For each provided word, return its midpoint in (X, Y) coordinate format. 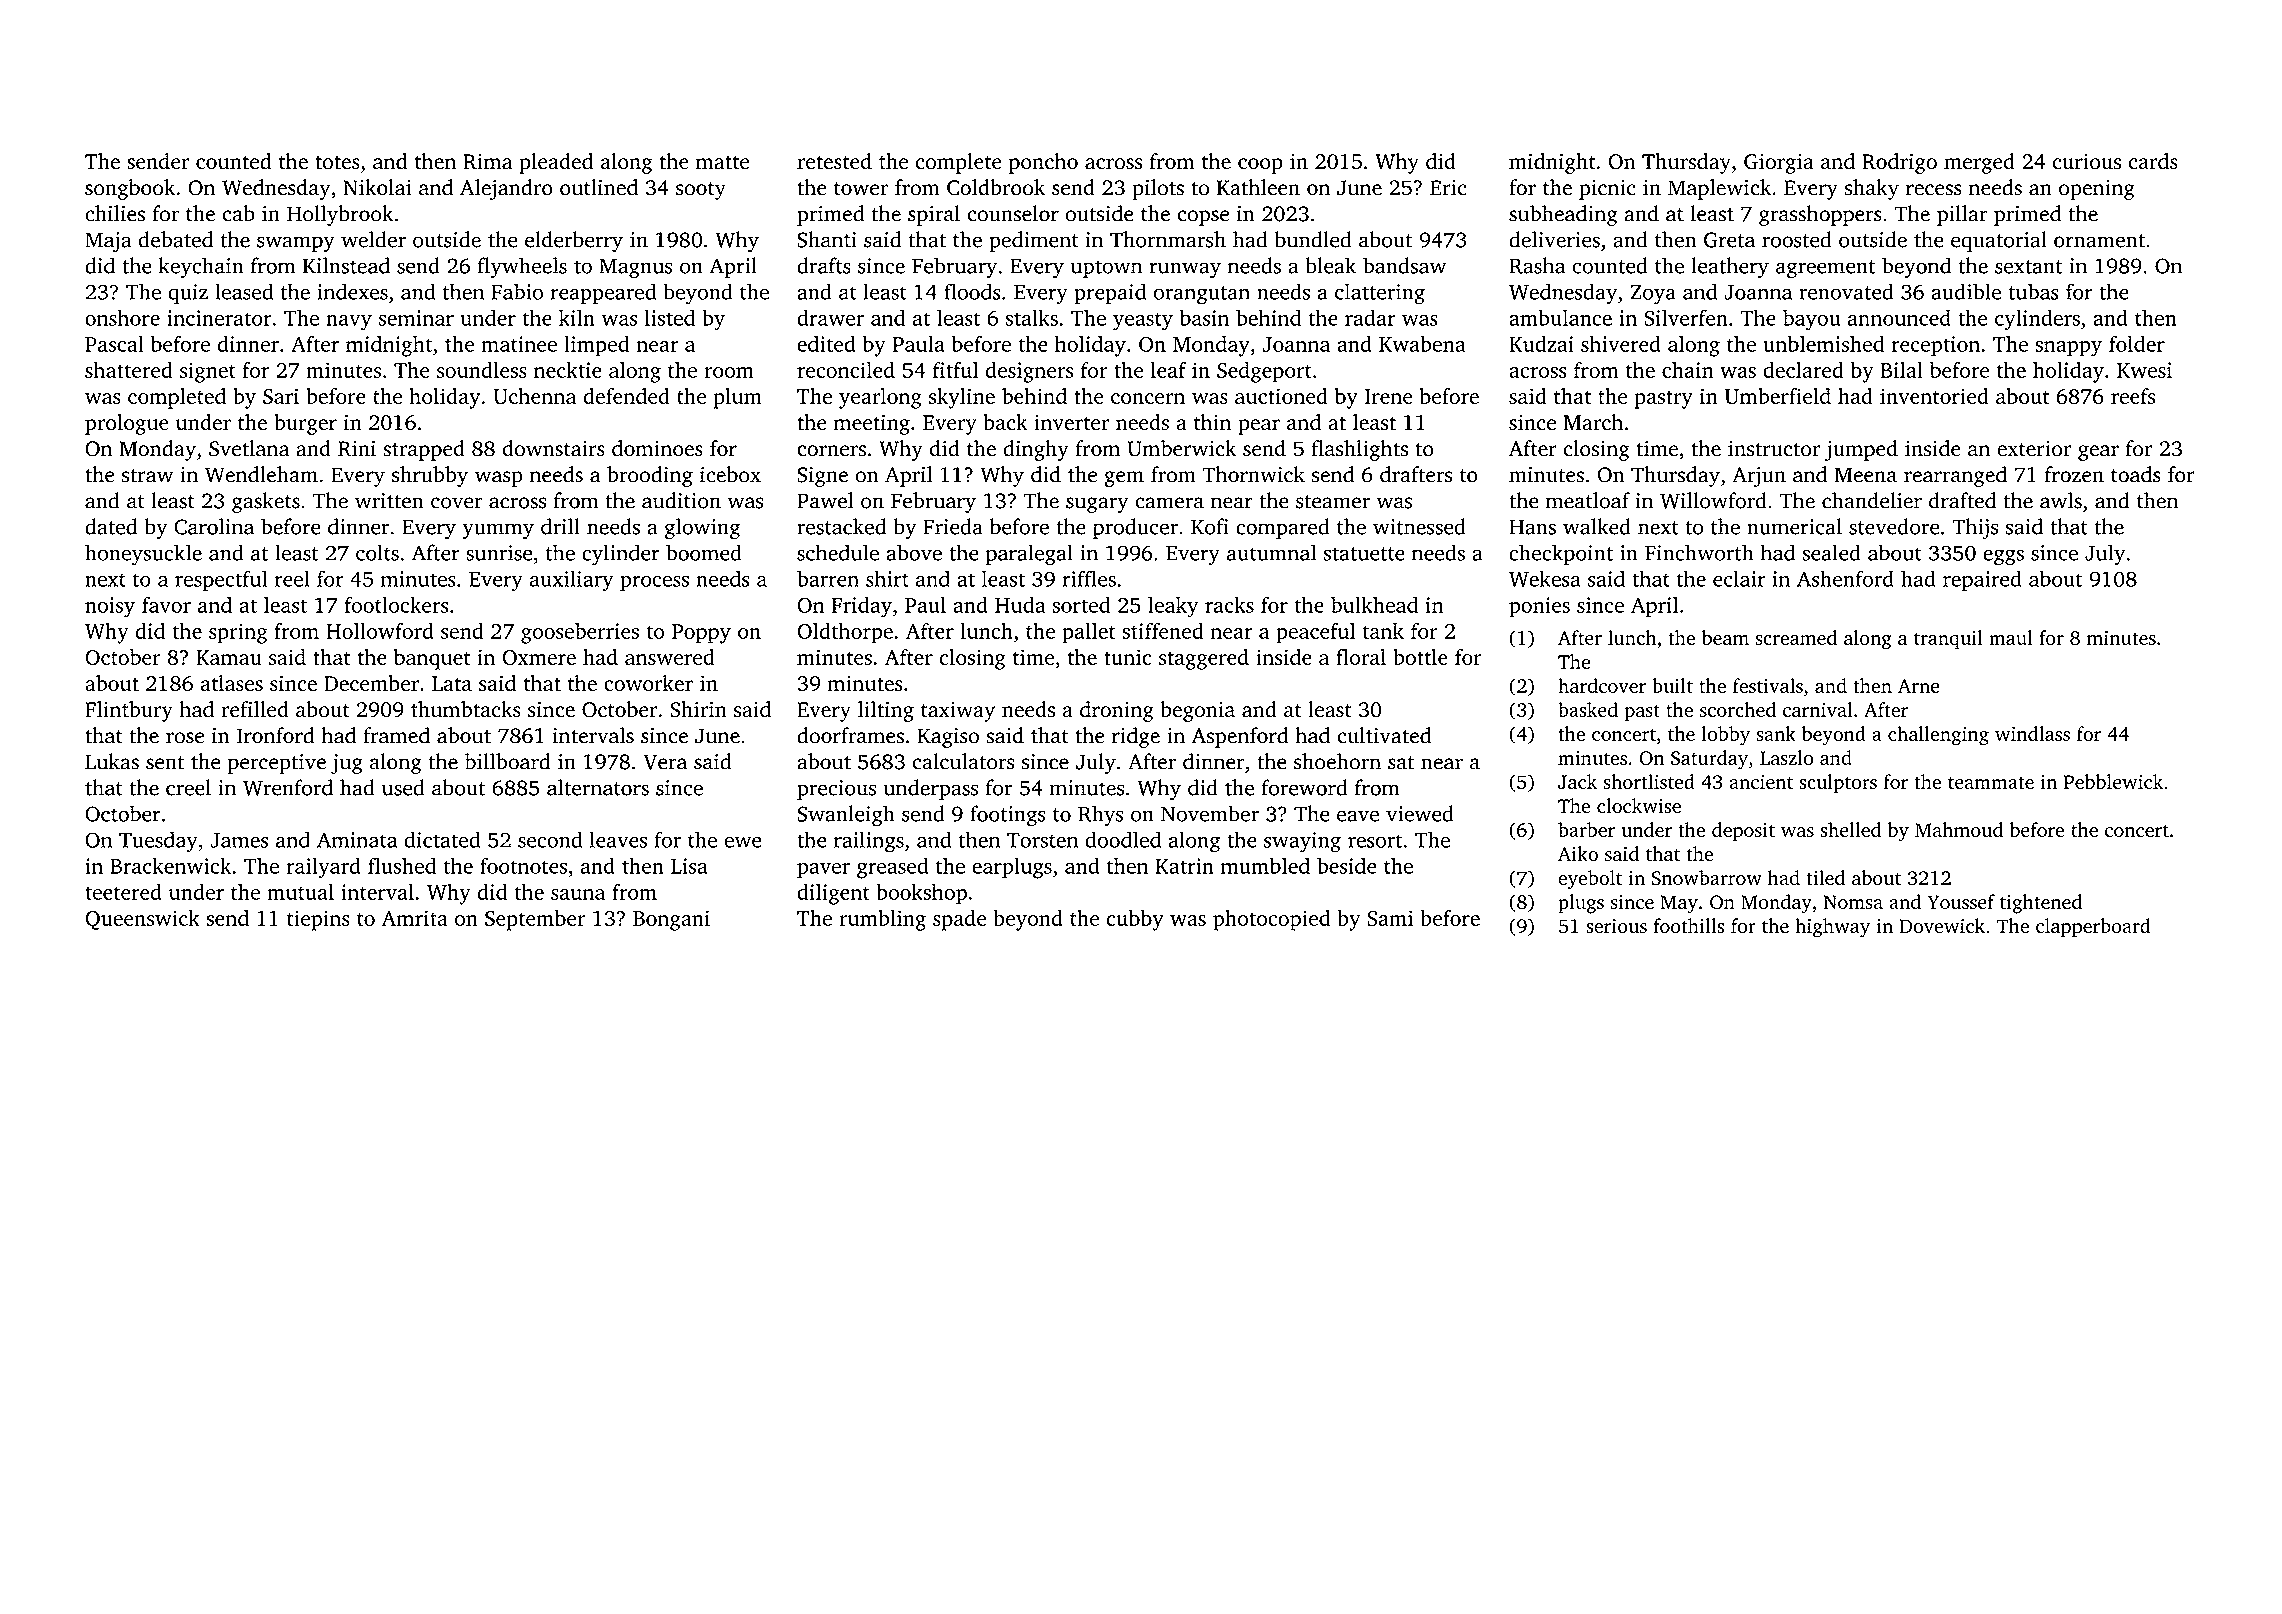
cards (2153, 161)
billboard (508, 761)
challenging (1938, 736)
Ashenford (1845, 578)
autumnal (1271, 552)
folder (2137, 343)
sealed (1832, 552)
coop (1260, 166)
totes (337, 163)
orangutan (1202, 295)
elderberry (574, 241)
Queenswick (142, 920)
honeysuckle (143, 555)
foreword (1305, 787)
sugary (1097, 505)
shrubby (430, 476)
